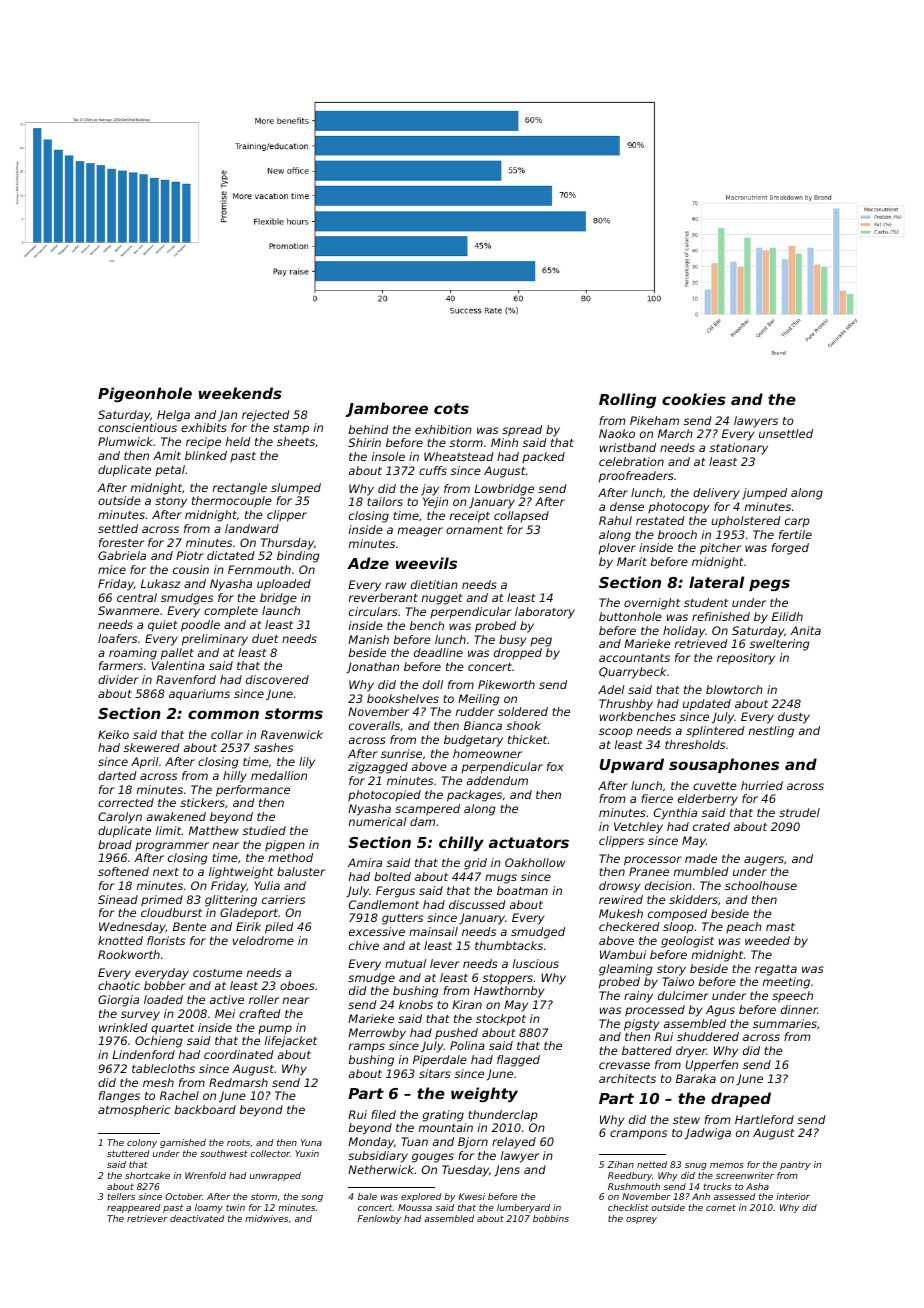 The height and width of the page is (1308, 924). I want to click on Carolyn, so click(120, 818).
